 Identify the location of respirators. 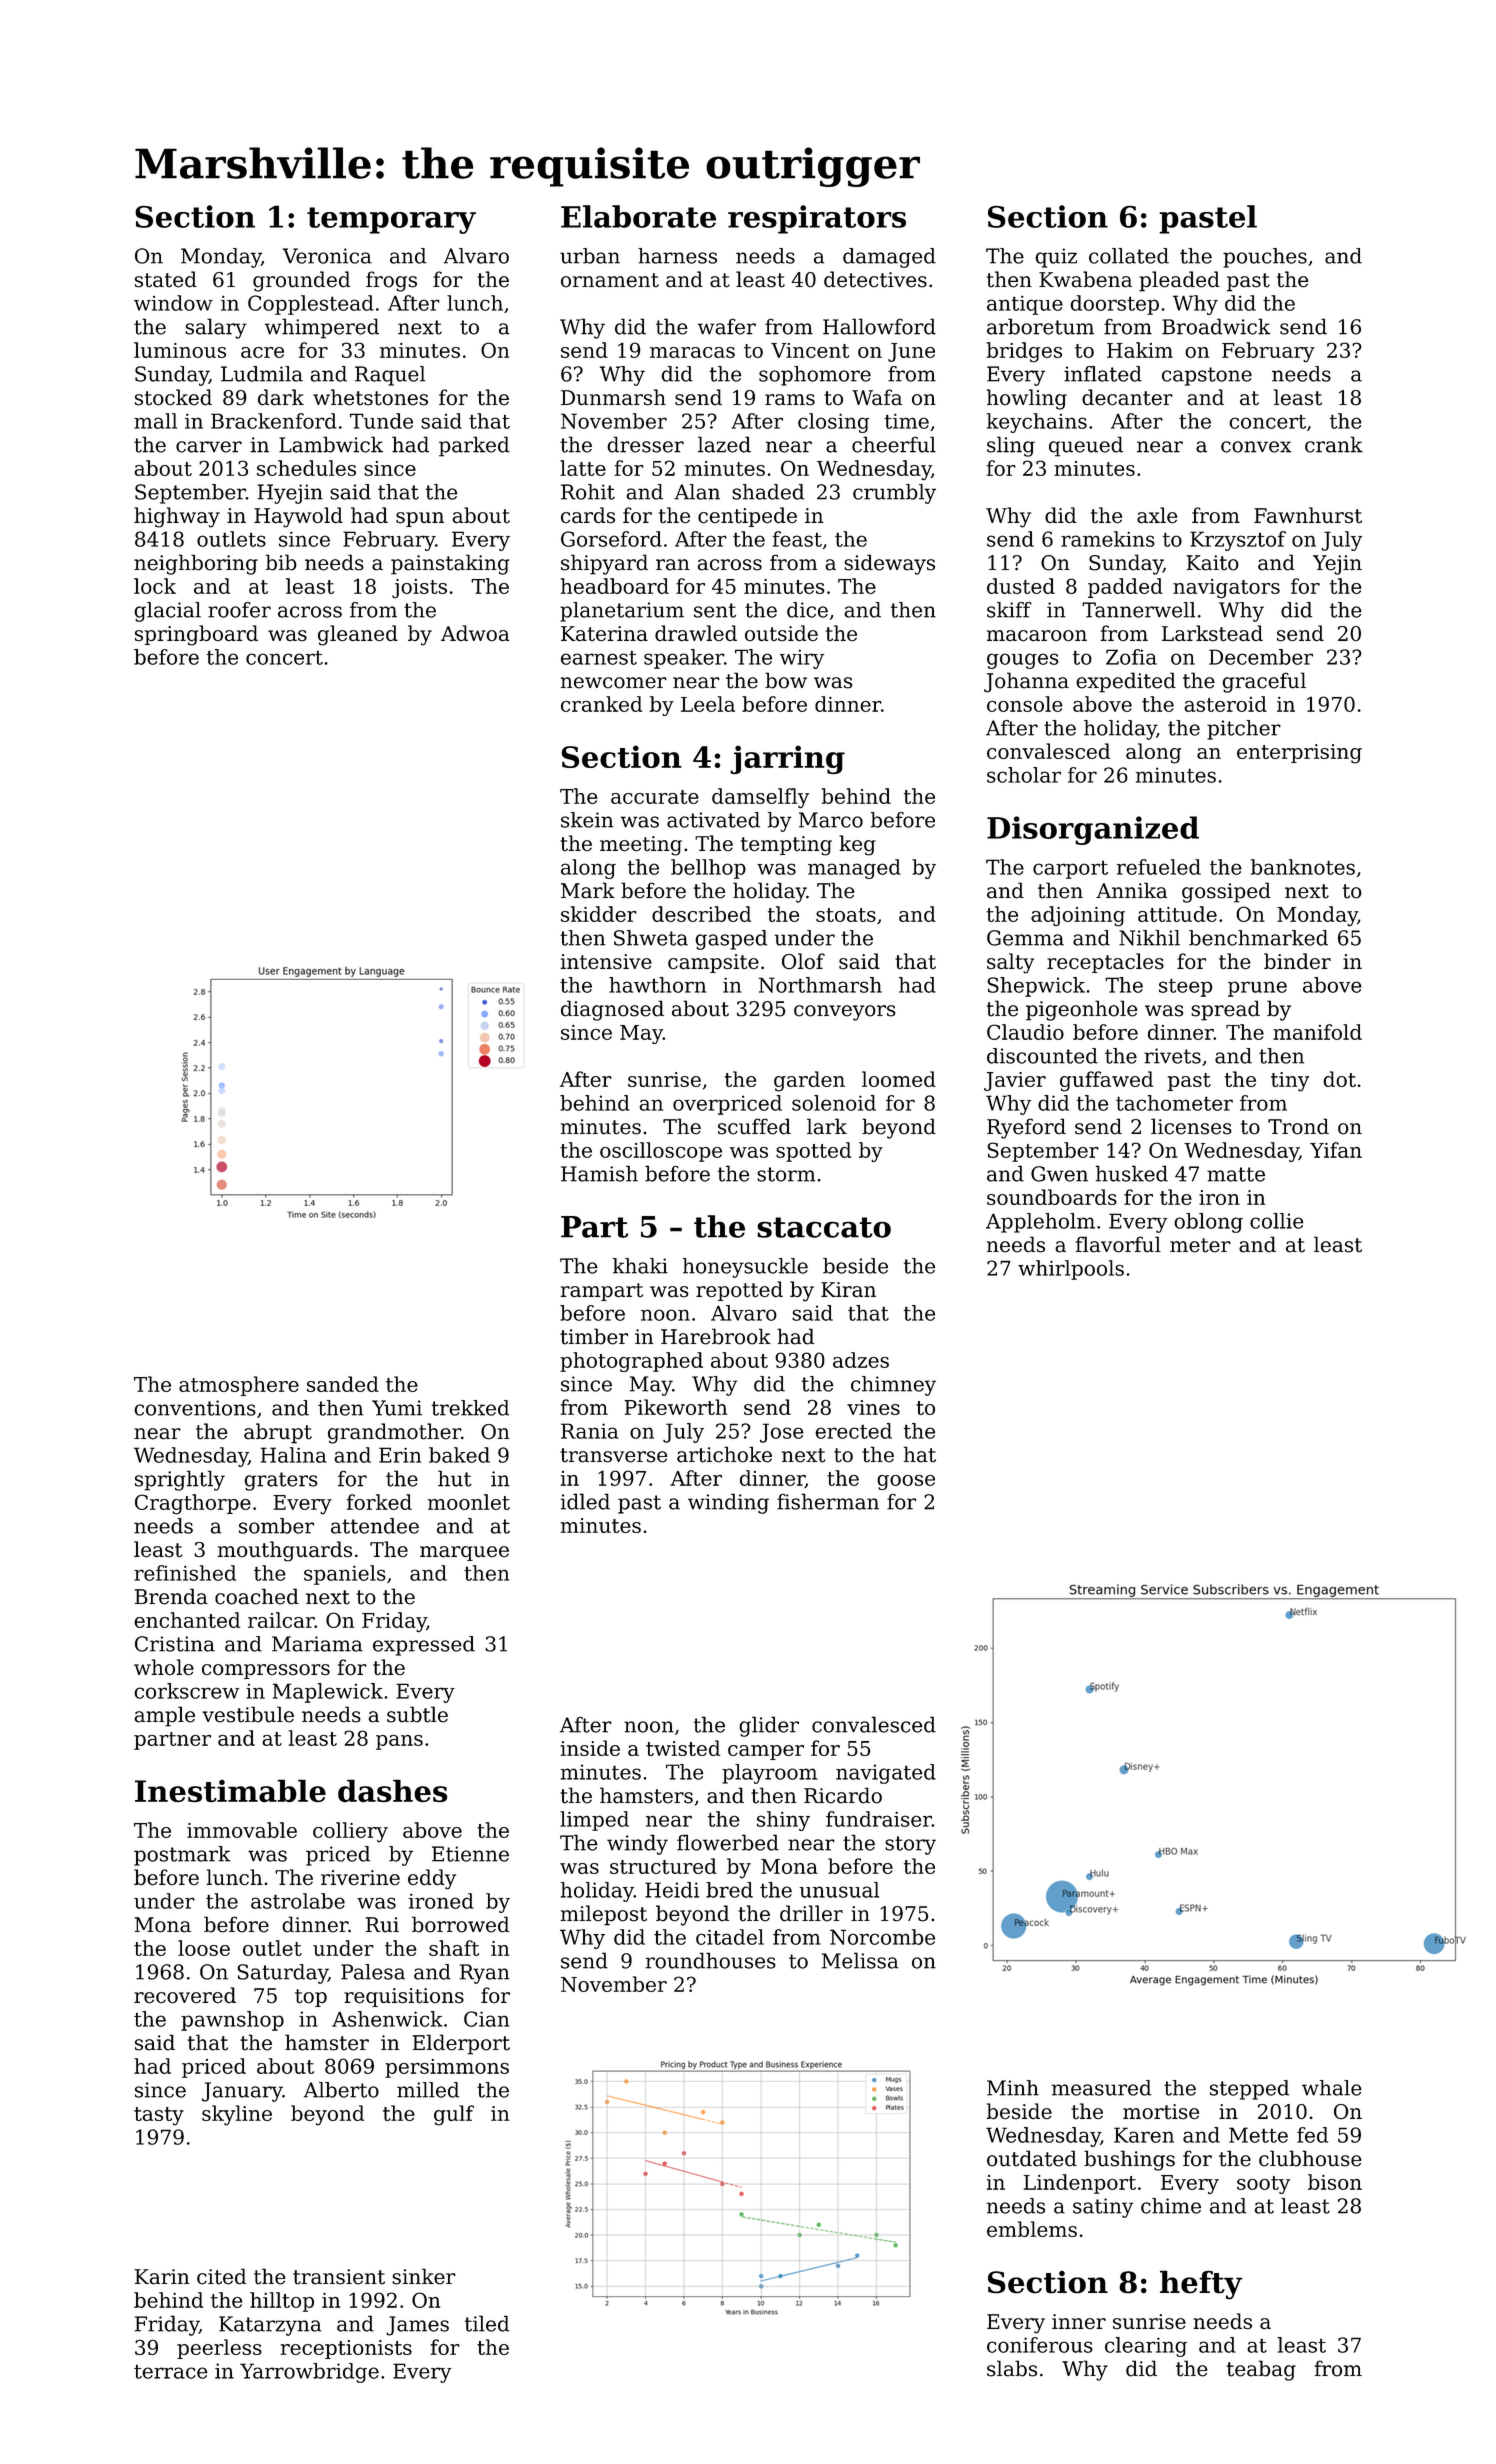
(817, 219).
